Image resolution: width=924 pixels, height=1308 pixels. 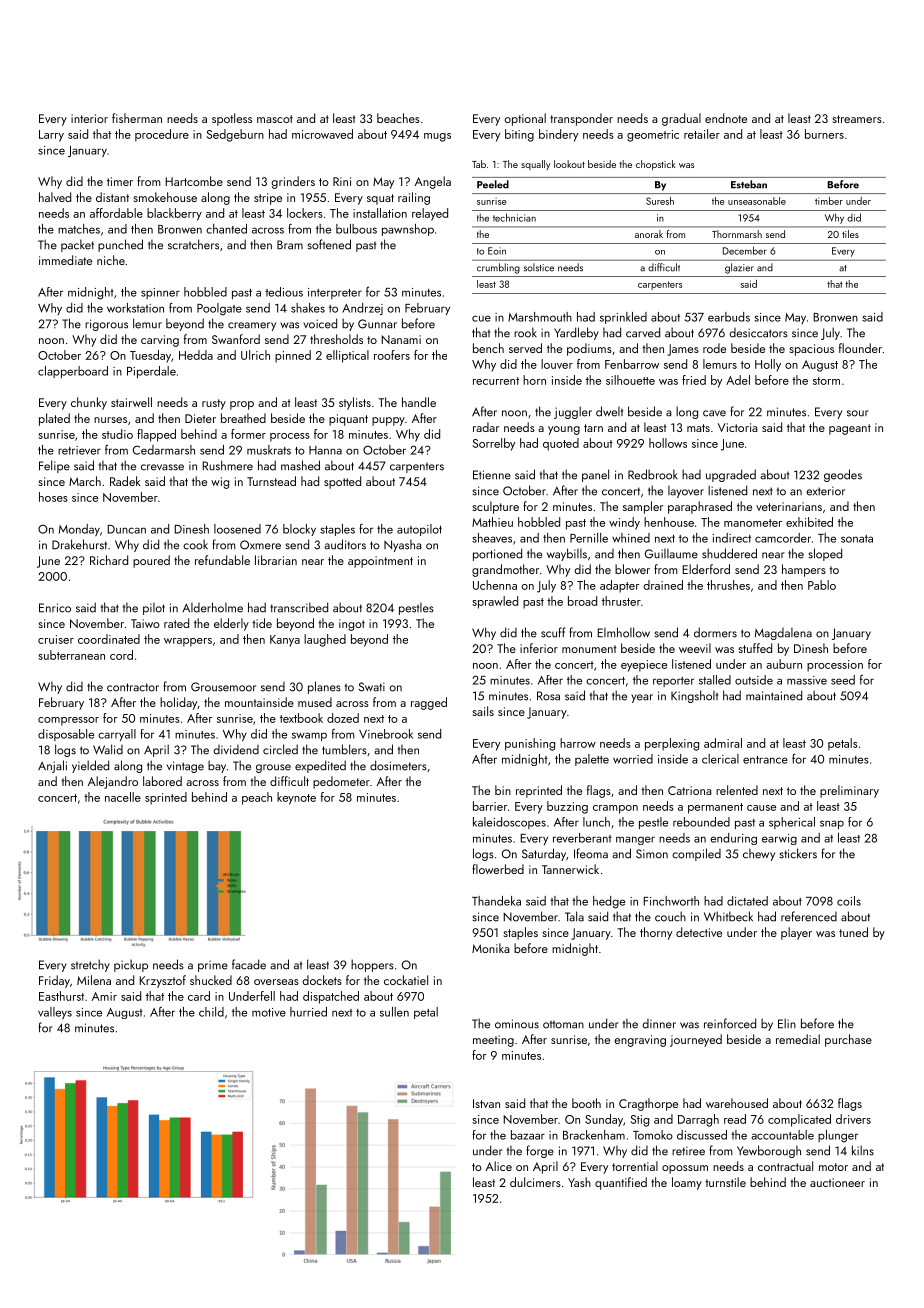 What do you see at coordinates (131, 965) in the screenshot?
I see `pickup` at bounding box center [131, 965].
